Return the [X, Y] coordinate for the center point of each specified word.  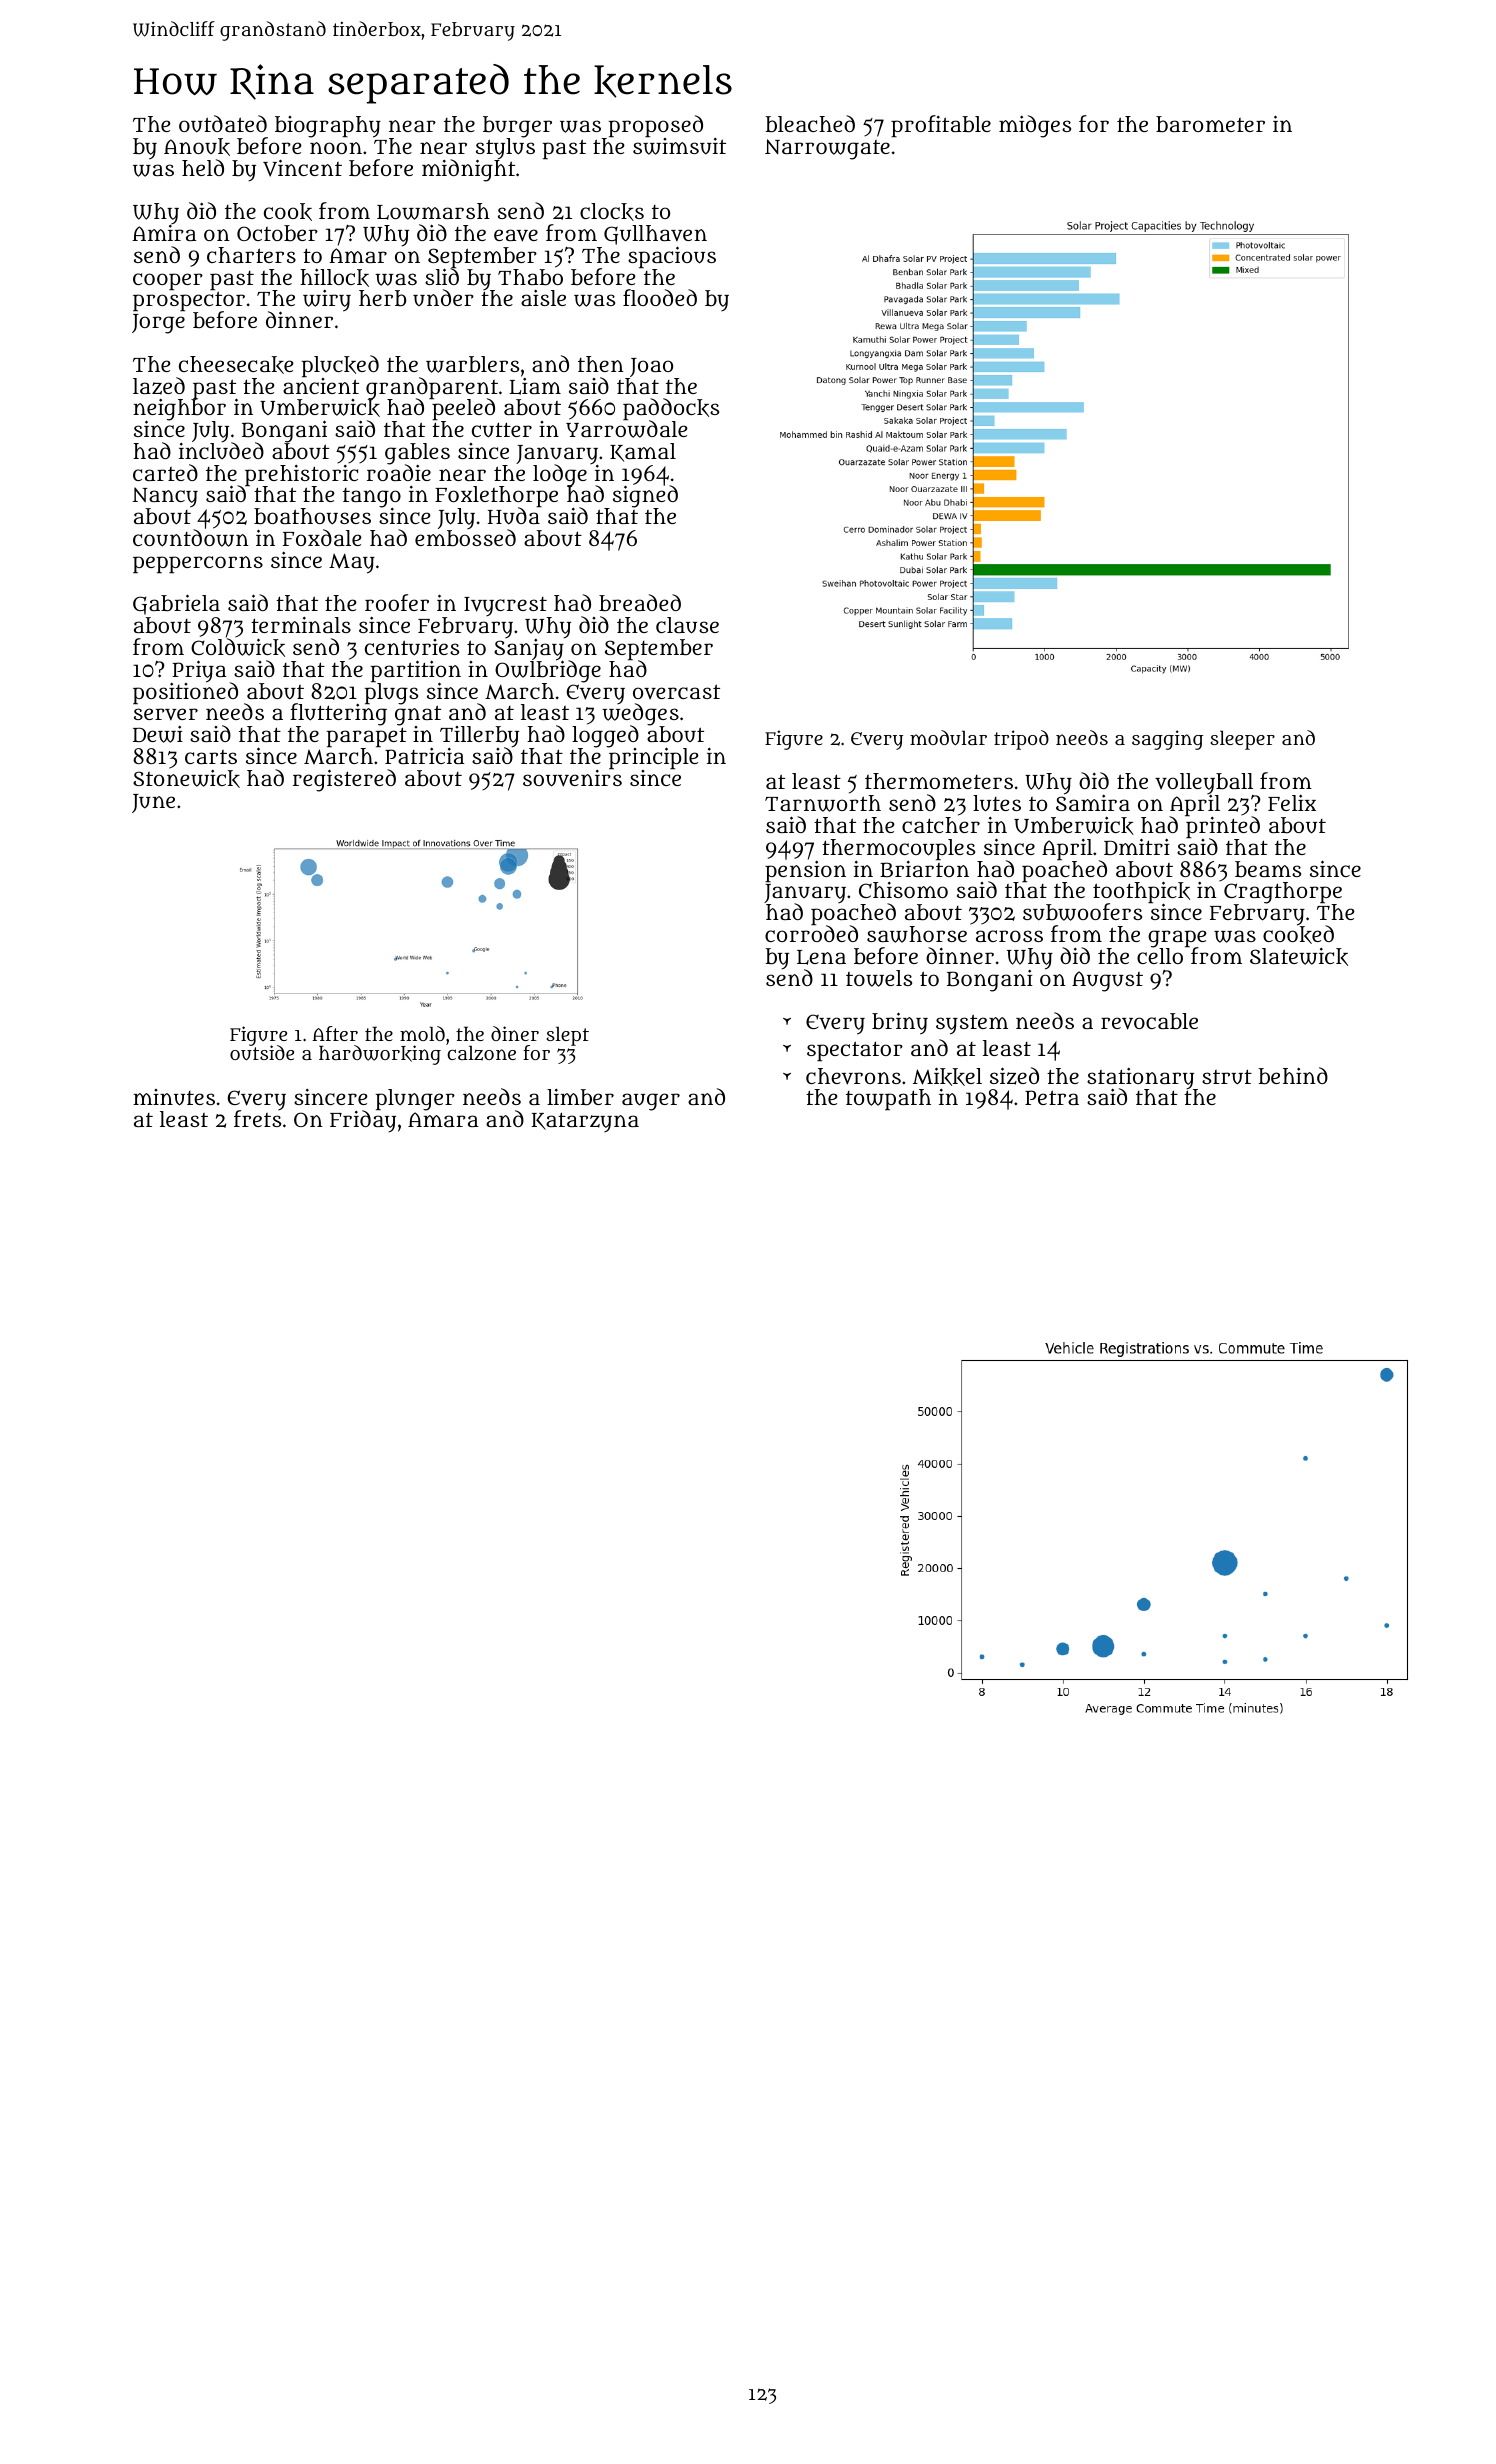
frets [257, 1119]
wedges [640, 715]
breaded [640, 603]
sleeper [1243, 740]
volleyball [1204, 783]
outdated [223, 124]
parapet [367, 737]
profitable [941, 126]
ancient [321, 386]
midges [1035, 126]
